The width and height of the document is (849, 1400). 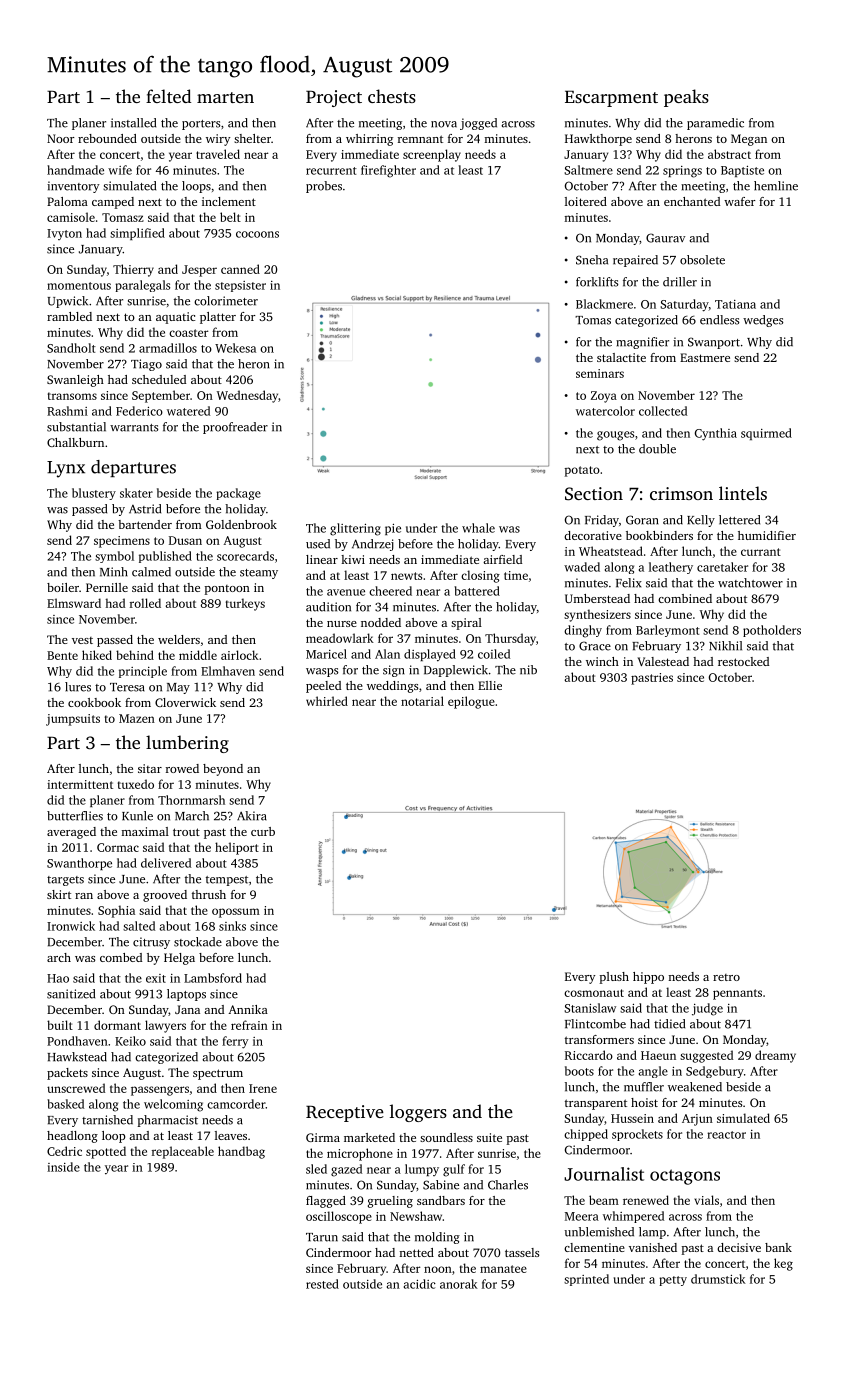 I want to click on hippo, so click(x=648, y=978).
